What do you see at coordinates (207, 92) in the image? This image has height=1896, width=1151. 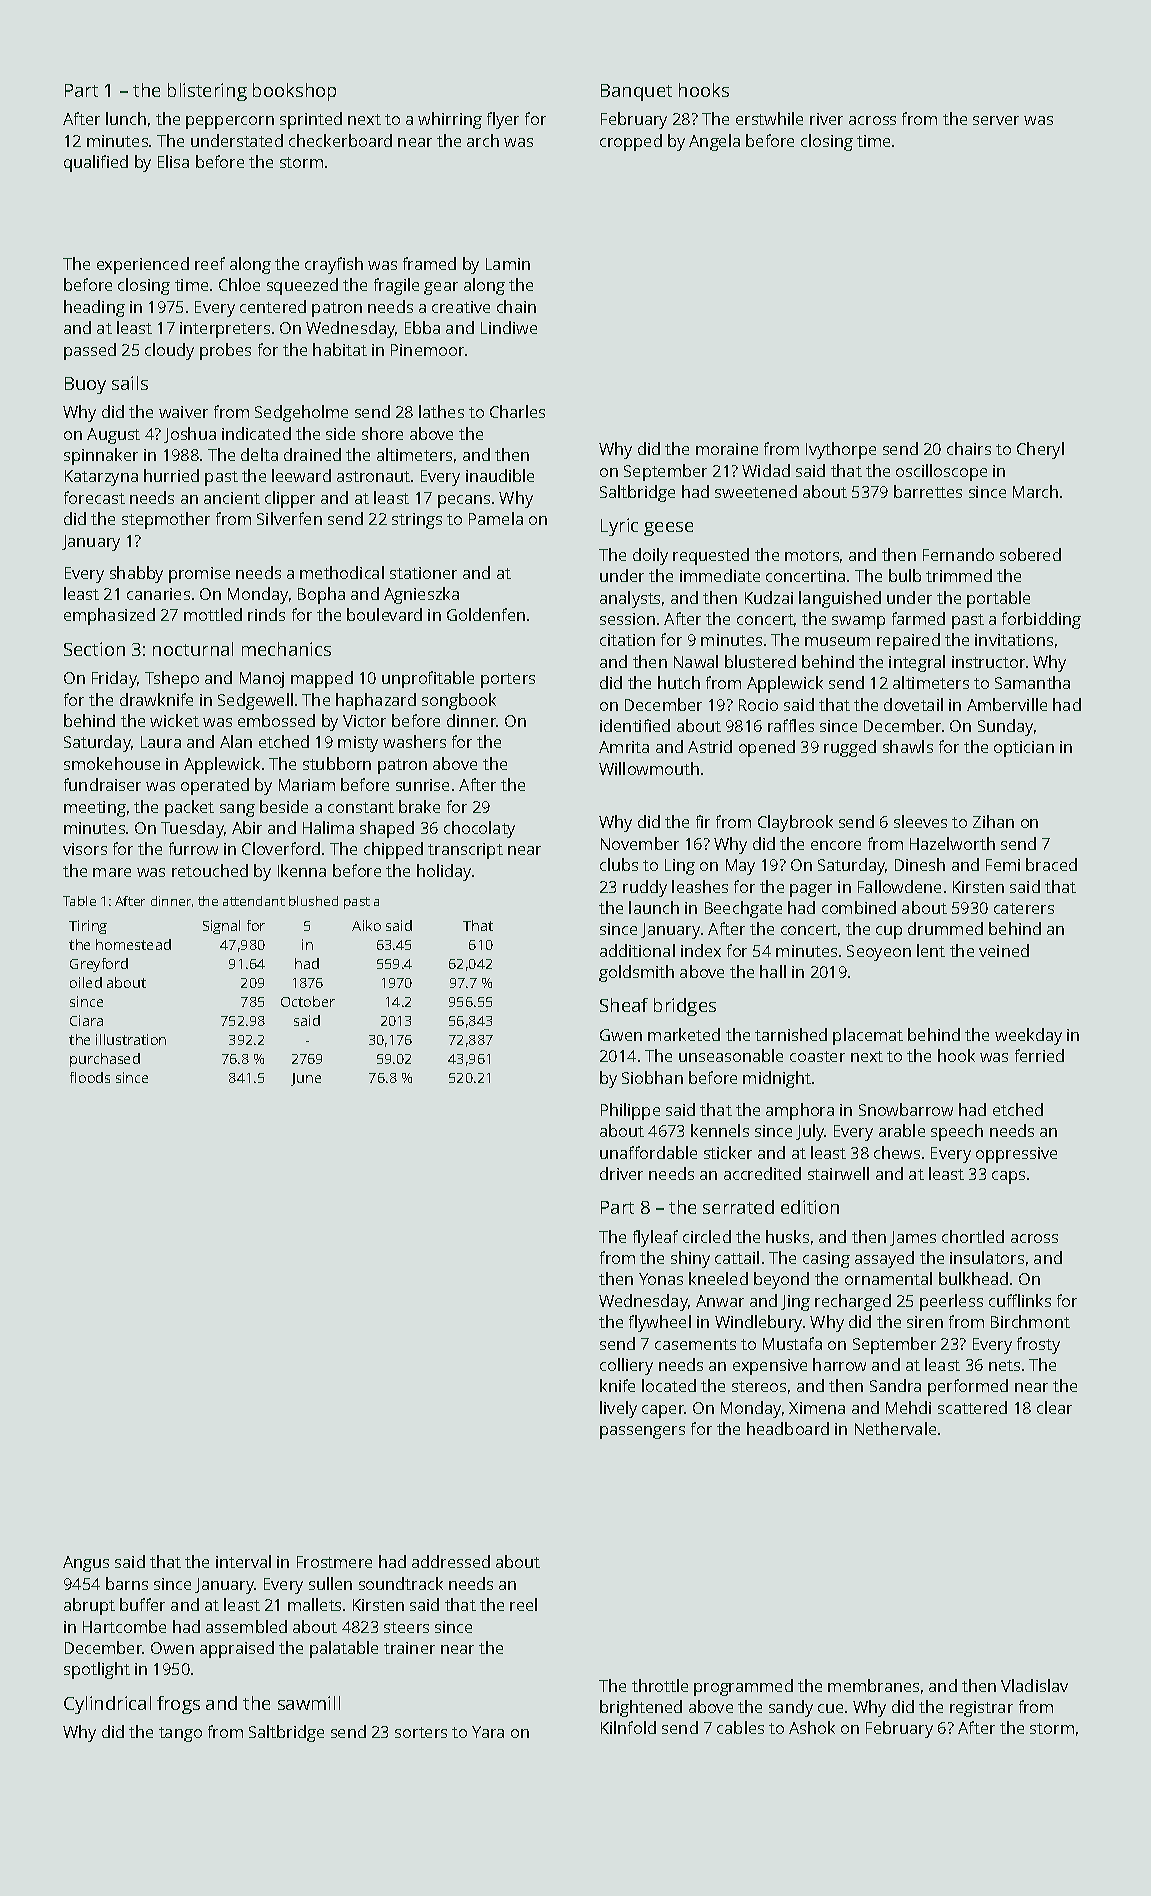 I see `blistering` at bounding box center [207, 92].
